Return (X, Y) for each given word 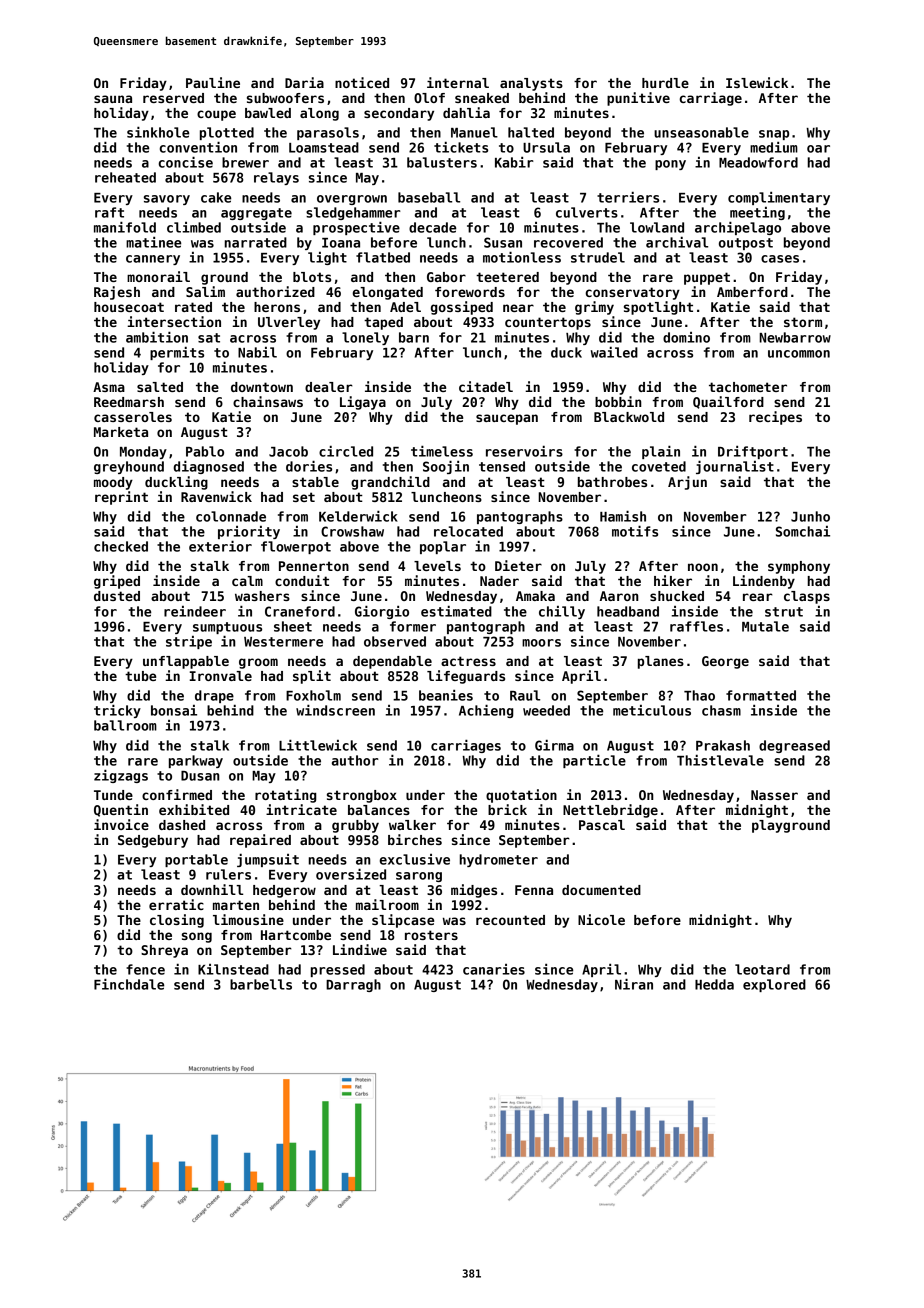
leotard (762, 969)
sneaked (482, 98)
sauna (113, 99)
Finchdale (129, 984)
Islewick (757, 82)
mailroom (387, 904)
